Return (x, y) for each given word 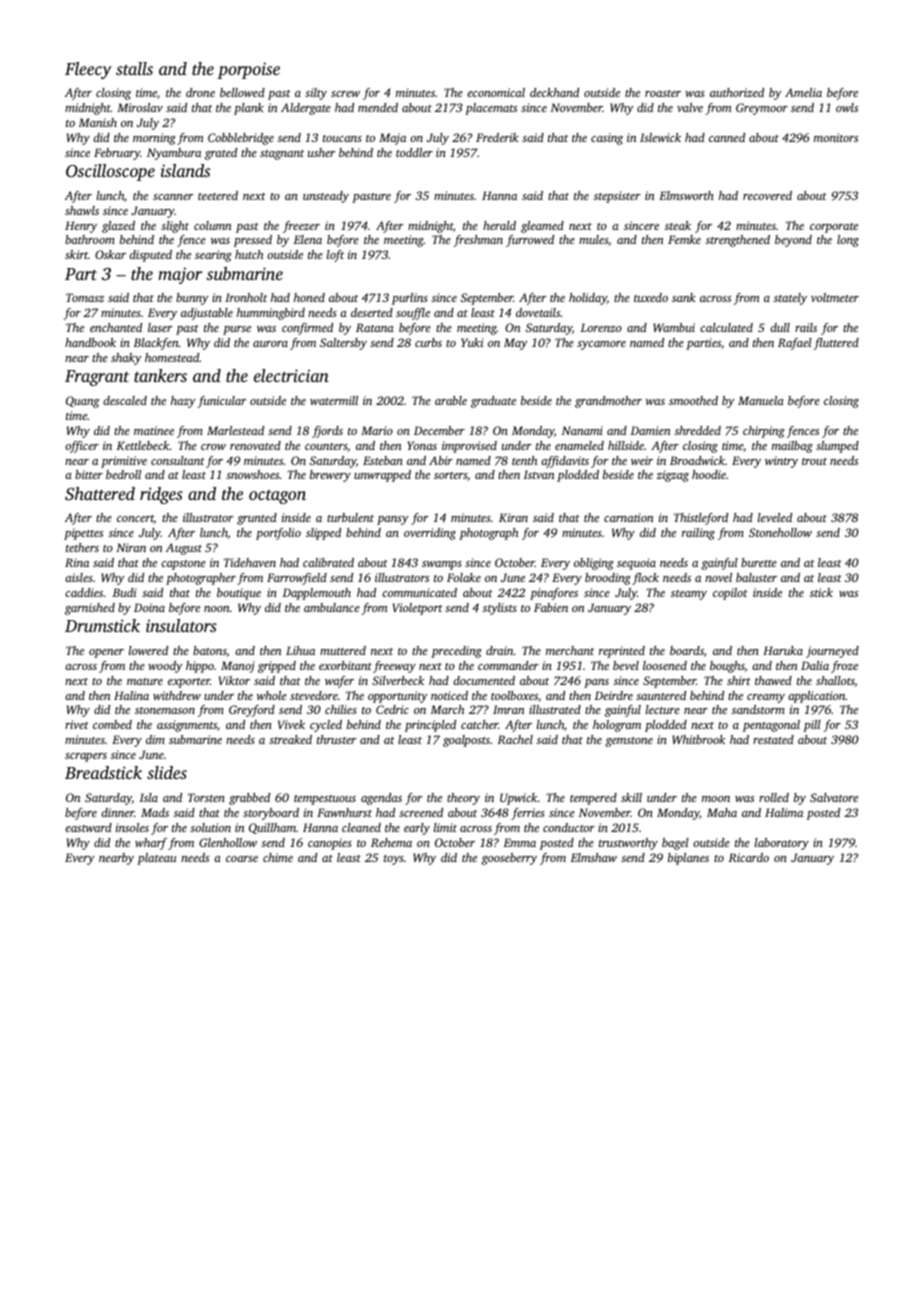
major (180, 275)
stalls (134, 68)
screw (345, 94)
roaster (663, 93)
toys (394, 860)
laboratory (782, 844)
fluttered (836, 344)
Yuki (472, 342)
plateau (156, 859)
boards (687, 650)
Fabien (551, 607)
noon (216, 609)
